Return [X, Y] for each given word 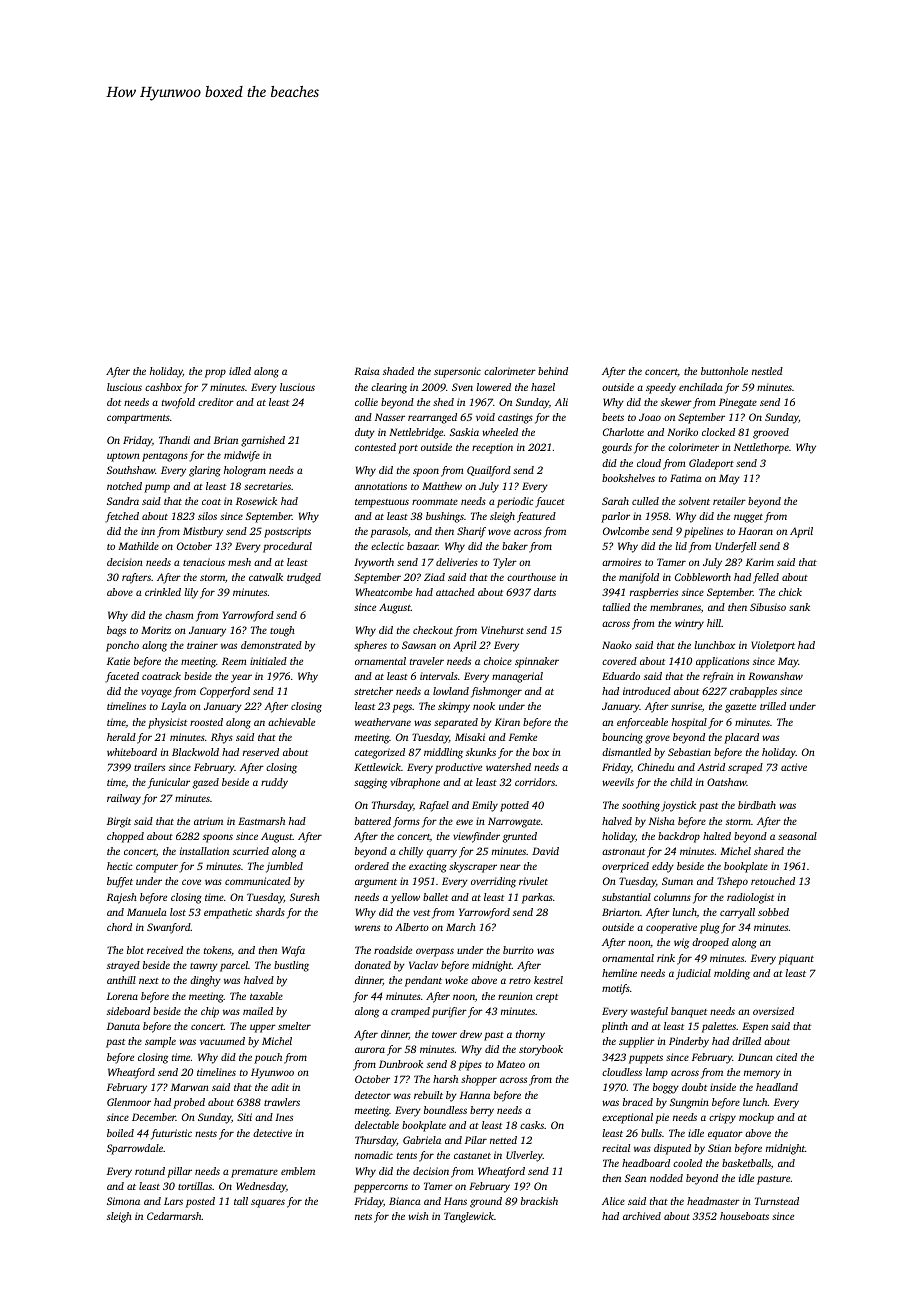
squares [268, 1203]
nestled [767, 371]
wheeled [500, 432]
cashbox [163, 387]
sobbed [773, 912]
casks [532, 1125]
